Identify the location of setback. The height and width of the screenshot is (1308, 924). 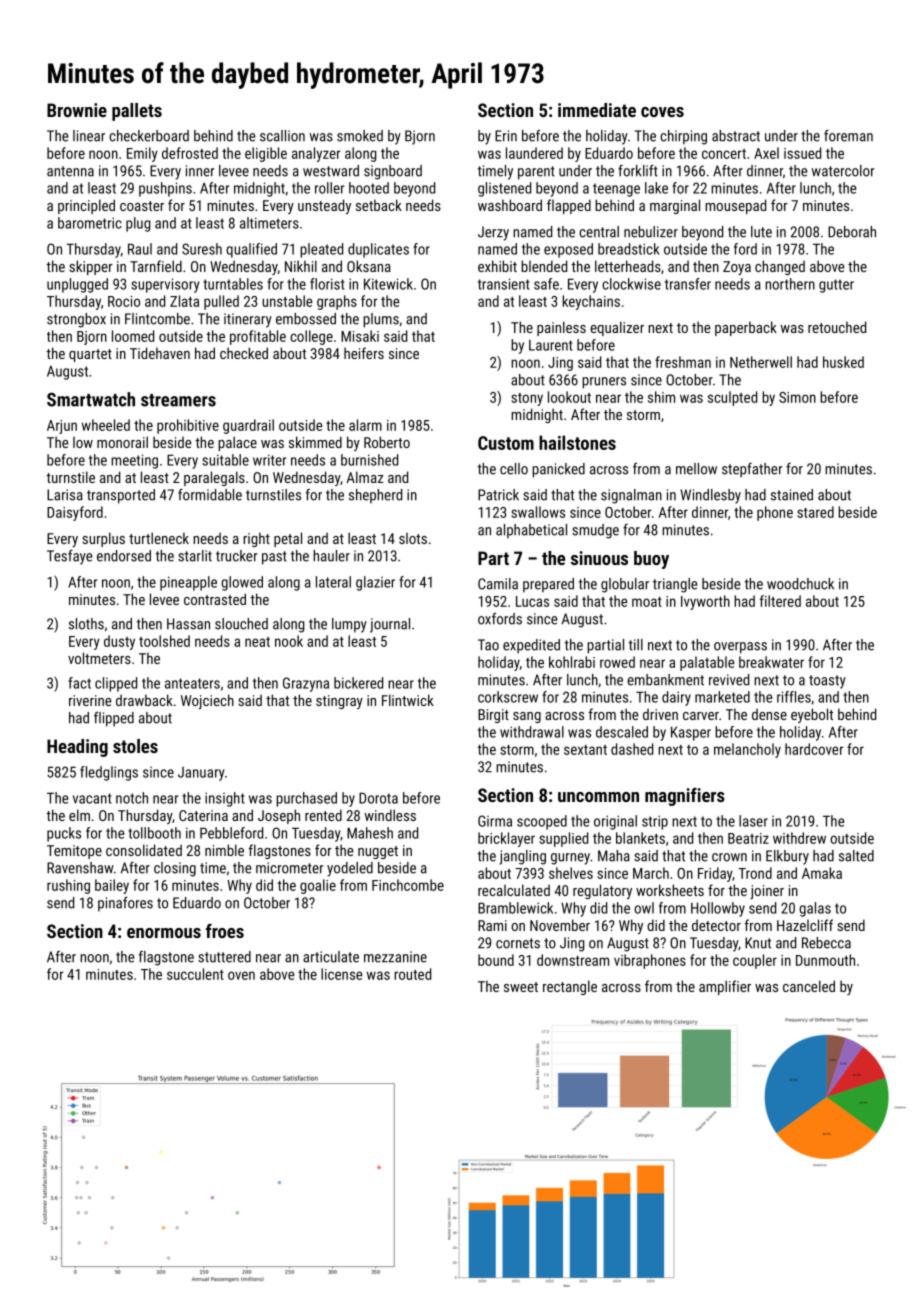
(379, 205).
